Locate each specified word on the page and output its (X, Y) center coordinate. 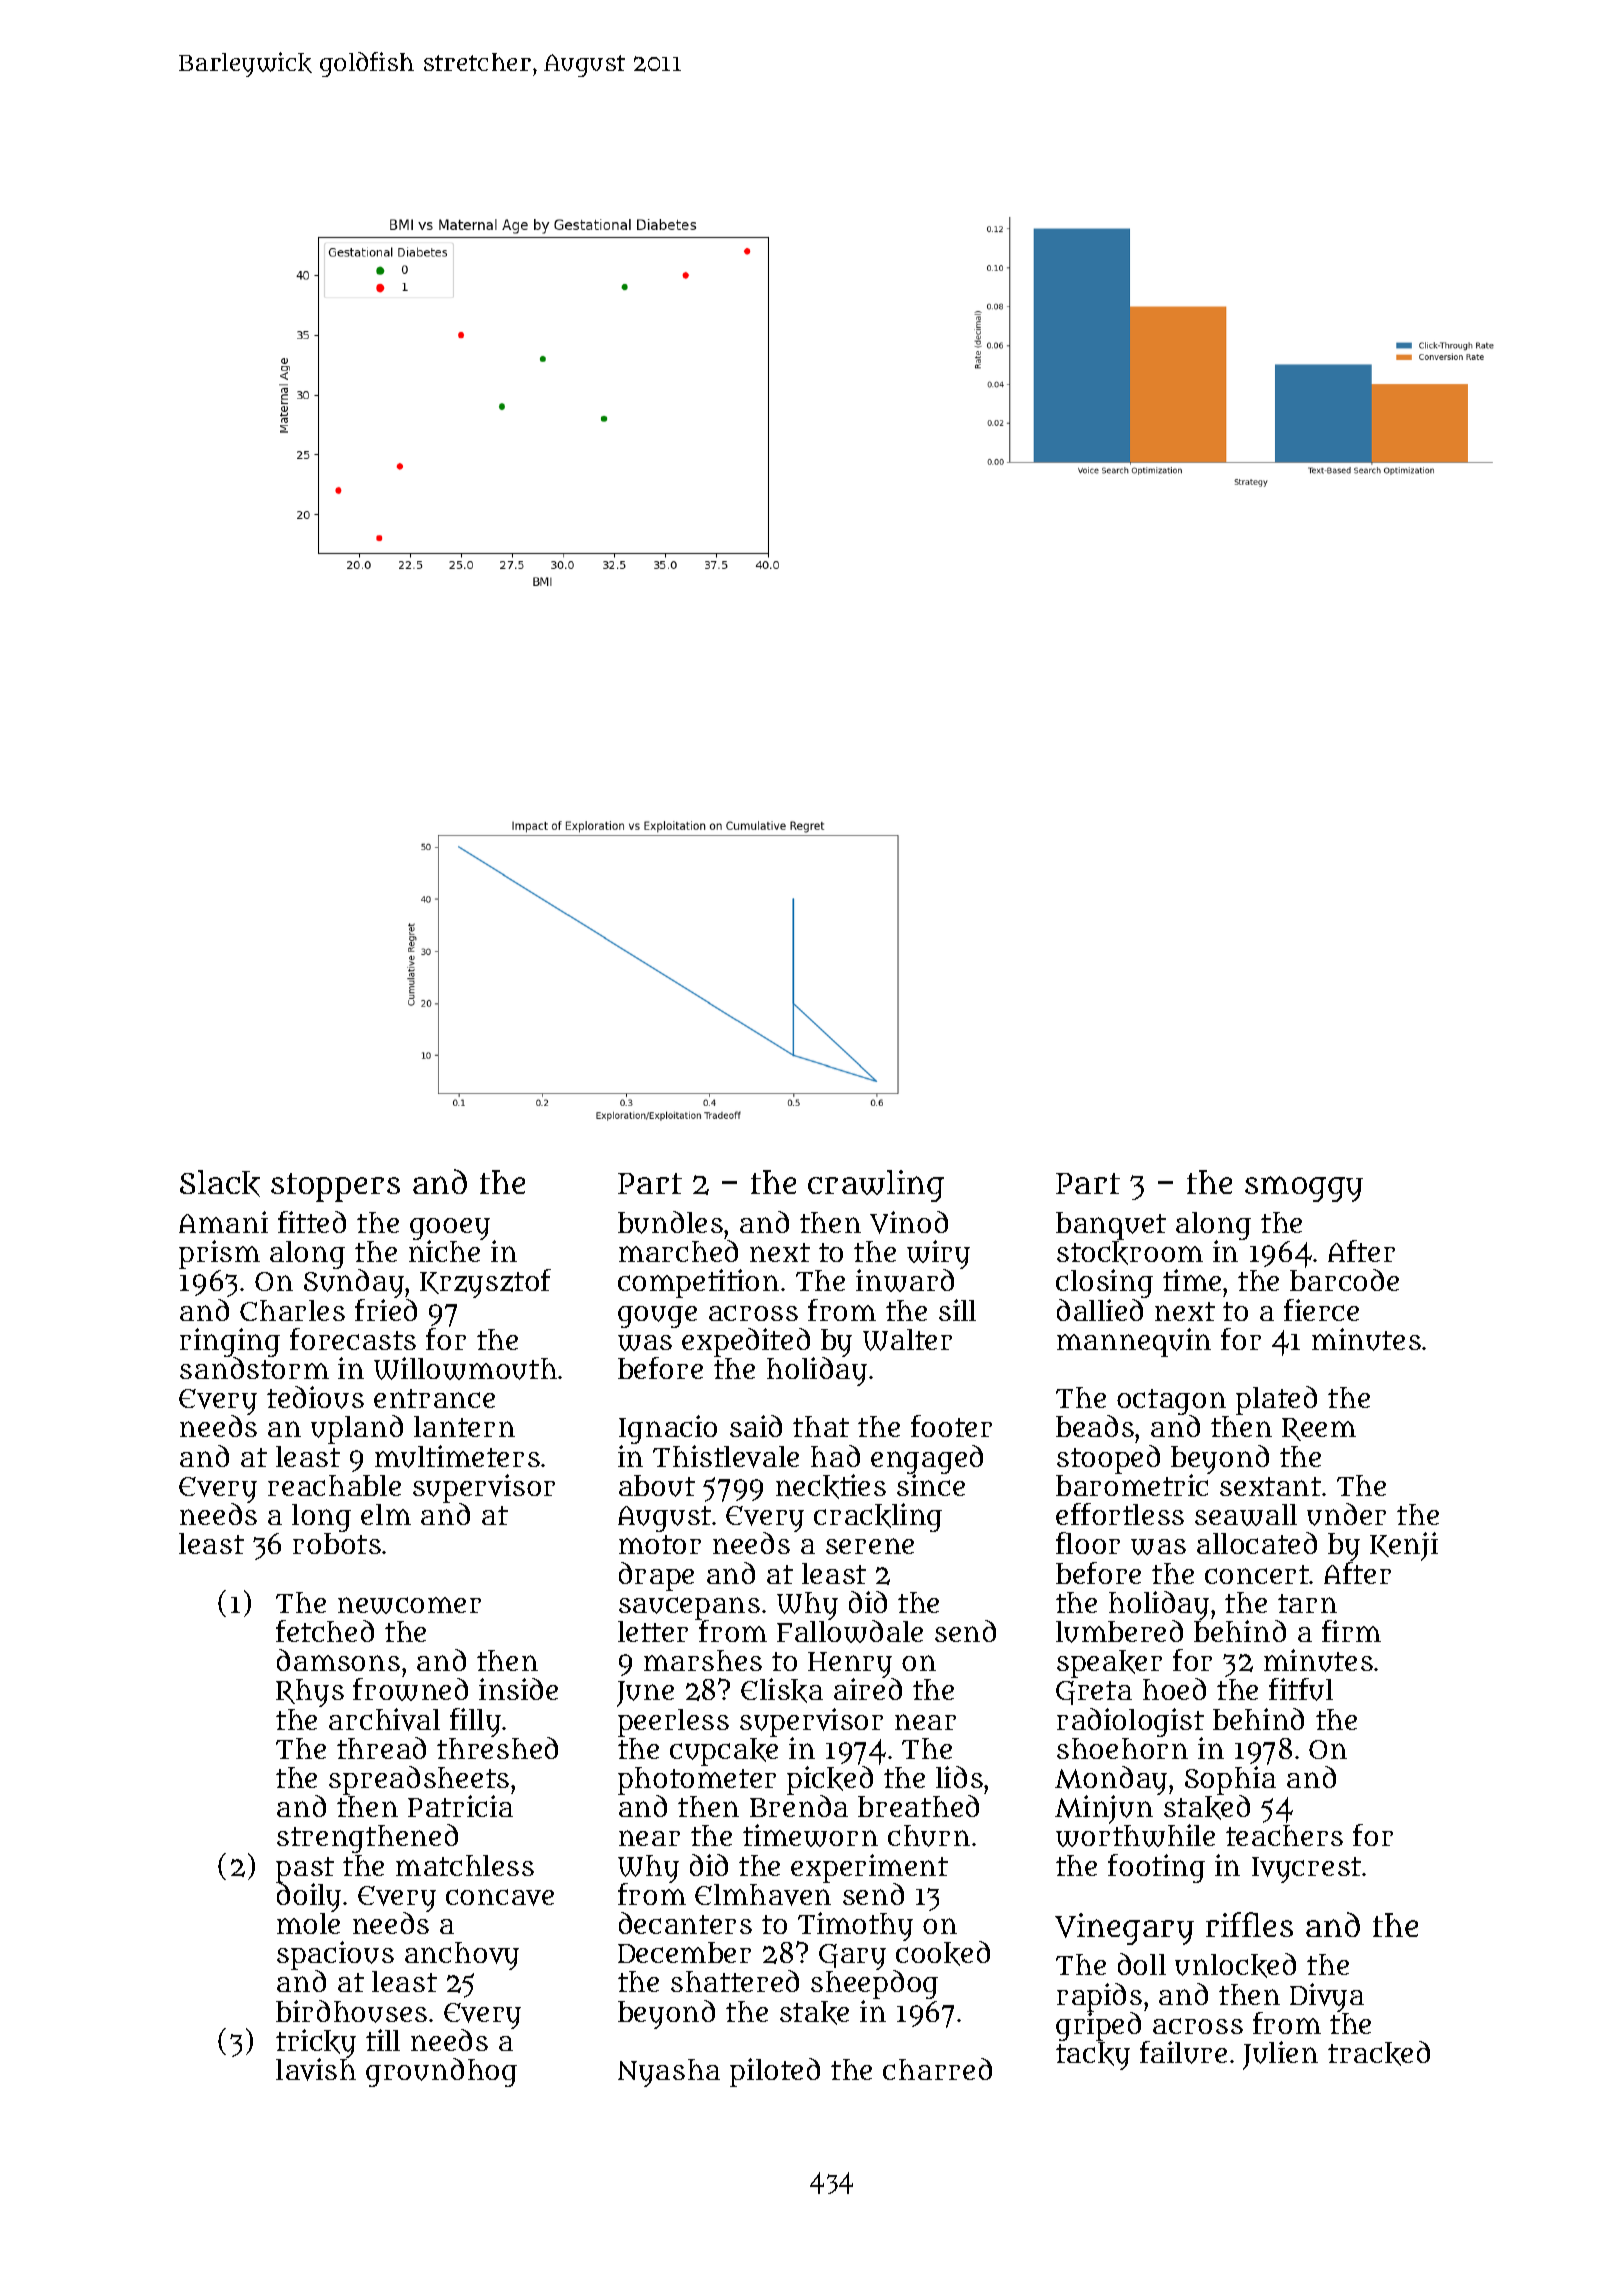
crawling (876, 1186)
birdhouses (351, 2011)
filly (475, 1722)
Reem (1319, 1429)
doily (309, 1897)
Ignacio (668, 1429)
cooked (943, 1954)
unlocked (1235, 1965)
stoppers (335, 1187)
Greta (1094, 1693)
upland (357, 1429)
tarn (1307, 1603)
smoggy (1304, 1189)
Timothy (855, 1927)
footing (1156, 1868)
